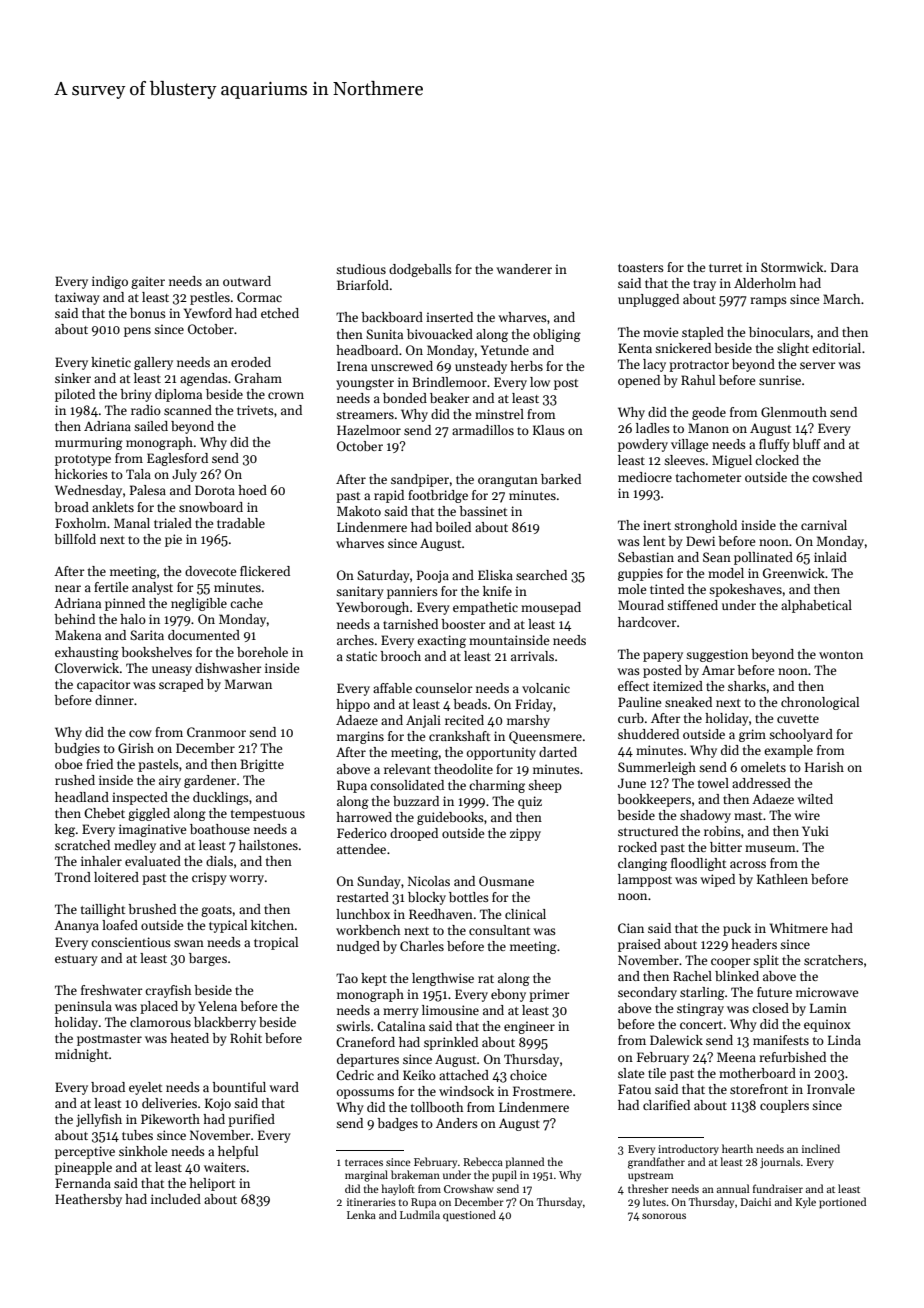  Describe the element at coordinates (148, 282) in the screenshot. I see `gaiter` at that location.
